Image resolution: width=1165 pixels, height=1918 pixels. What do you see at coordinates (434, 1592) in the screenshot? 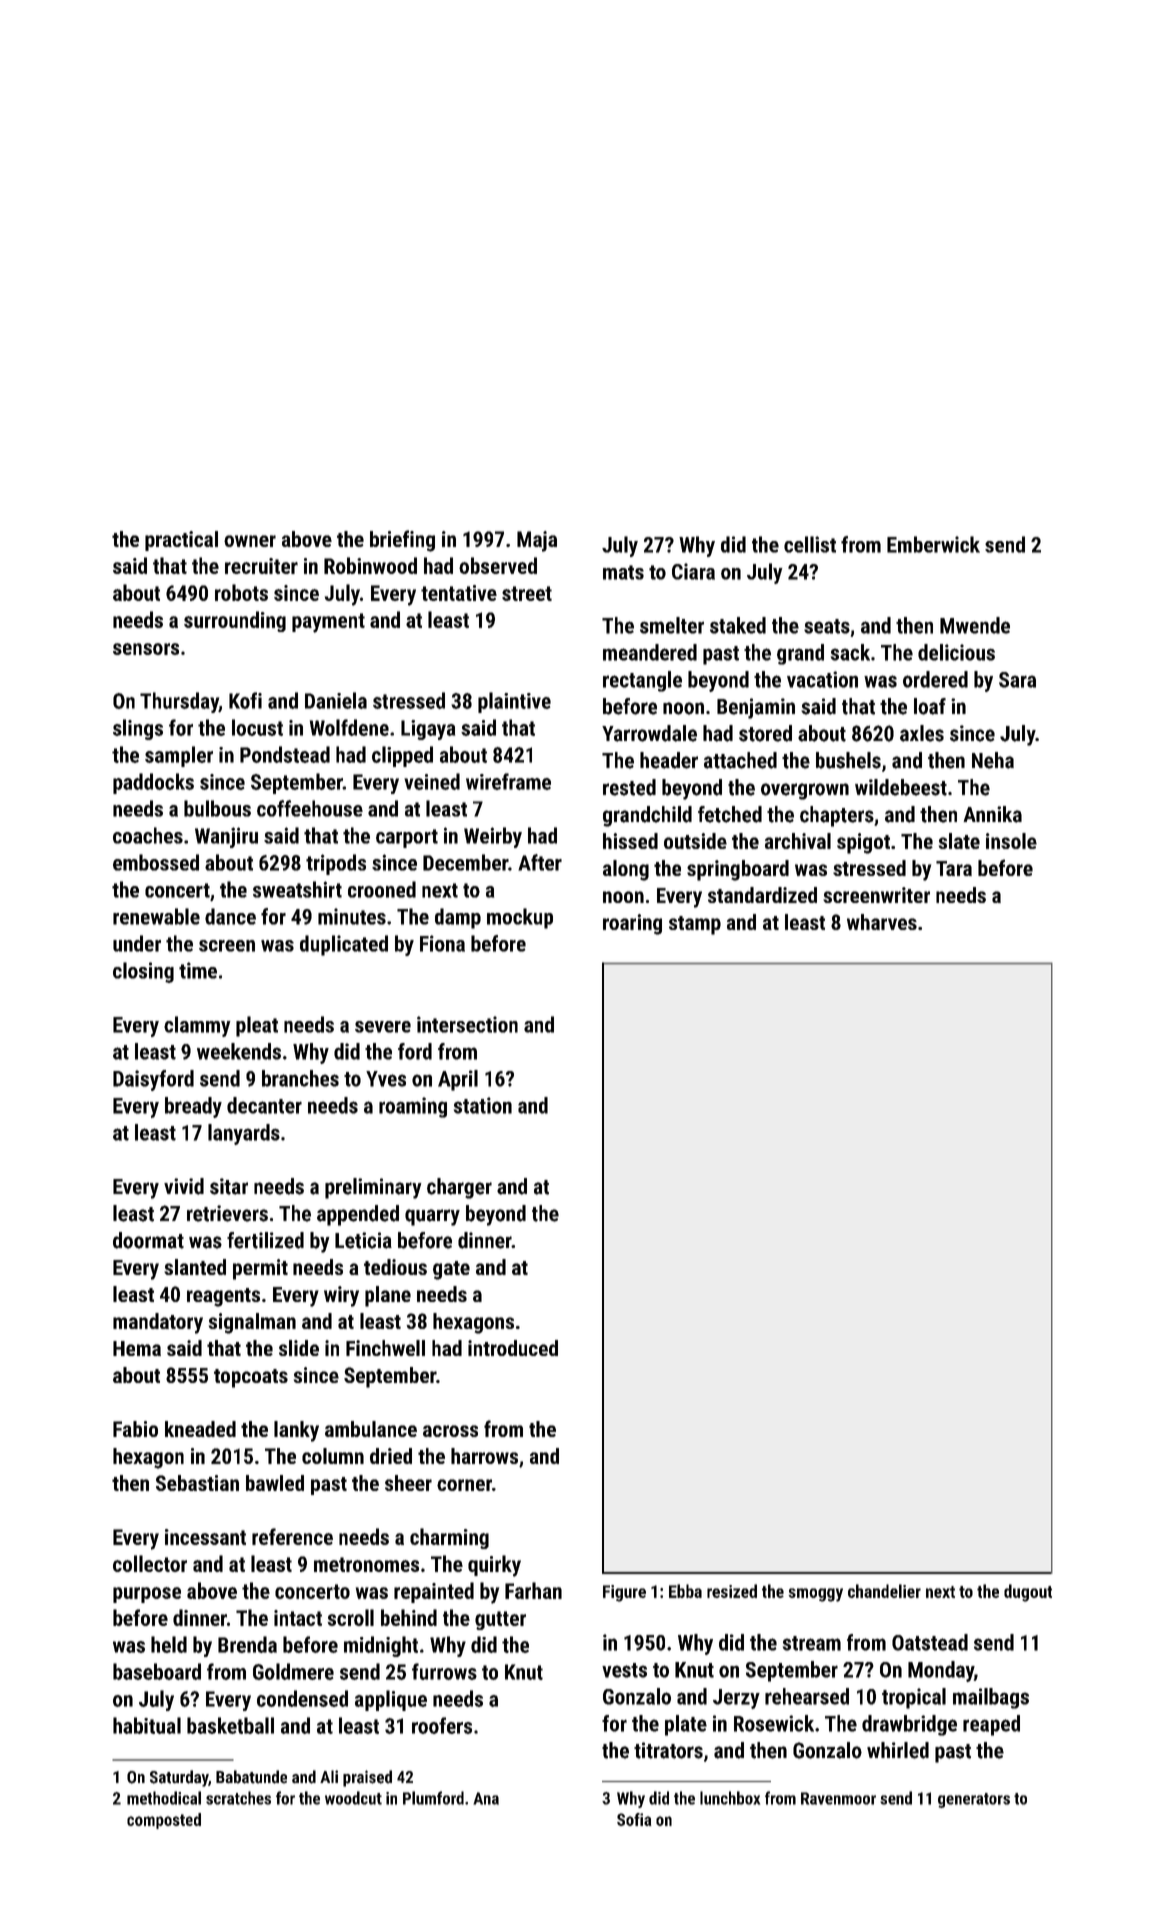
I see `repainted` at bounding box center [434, 1592].
